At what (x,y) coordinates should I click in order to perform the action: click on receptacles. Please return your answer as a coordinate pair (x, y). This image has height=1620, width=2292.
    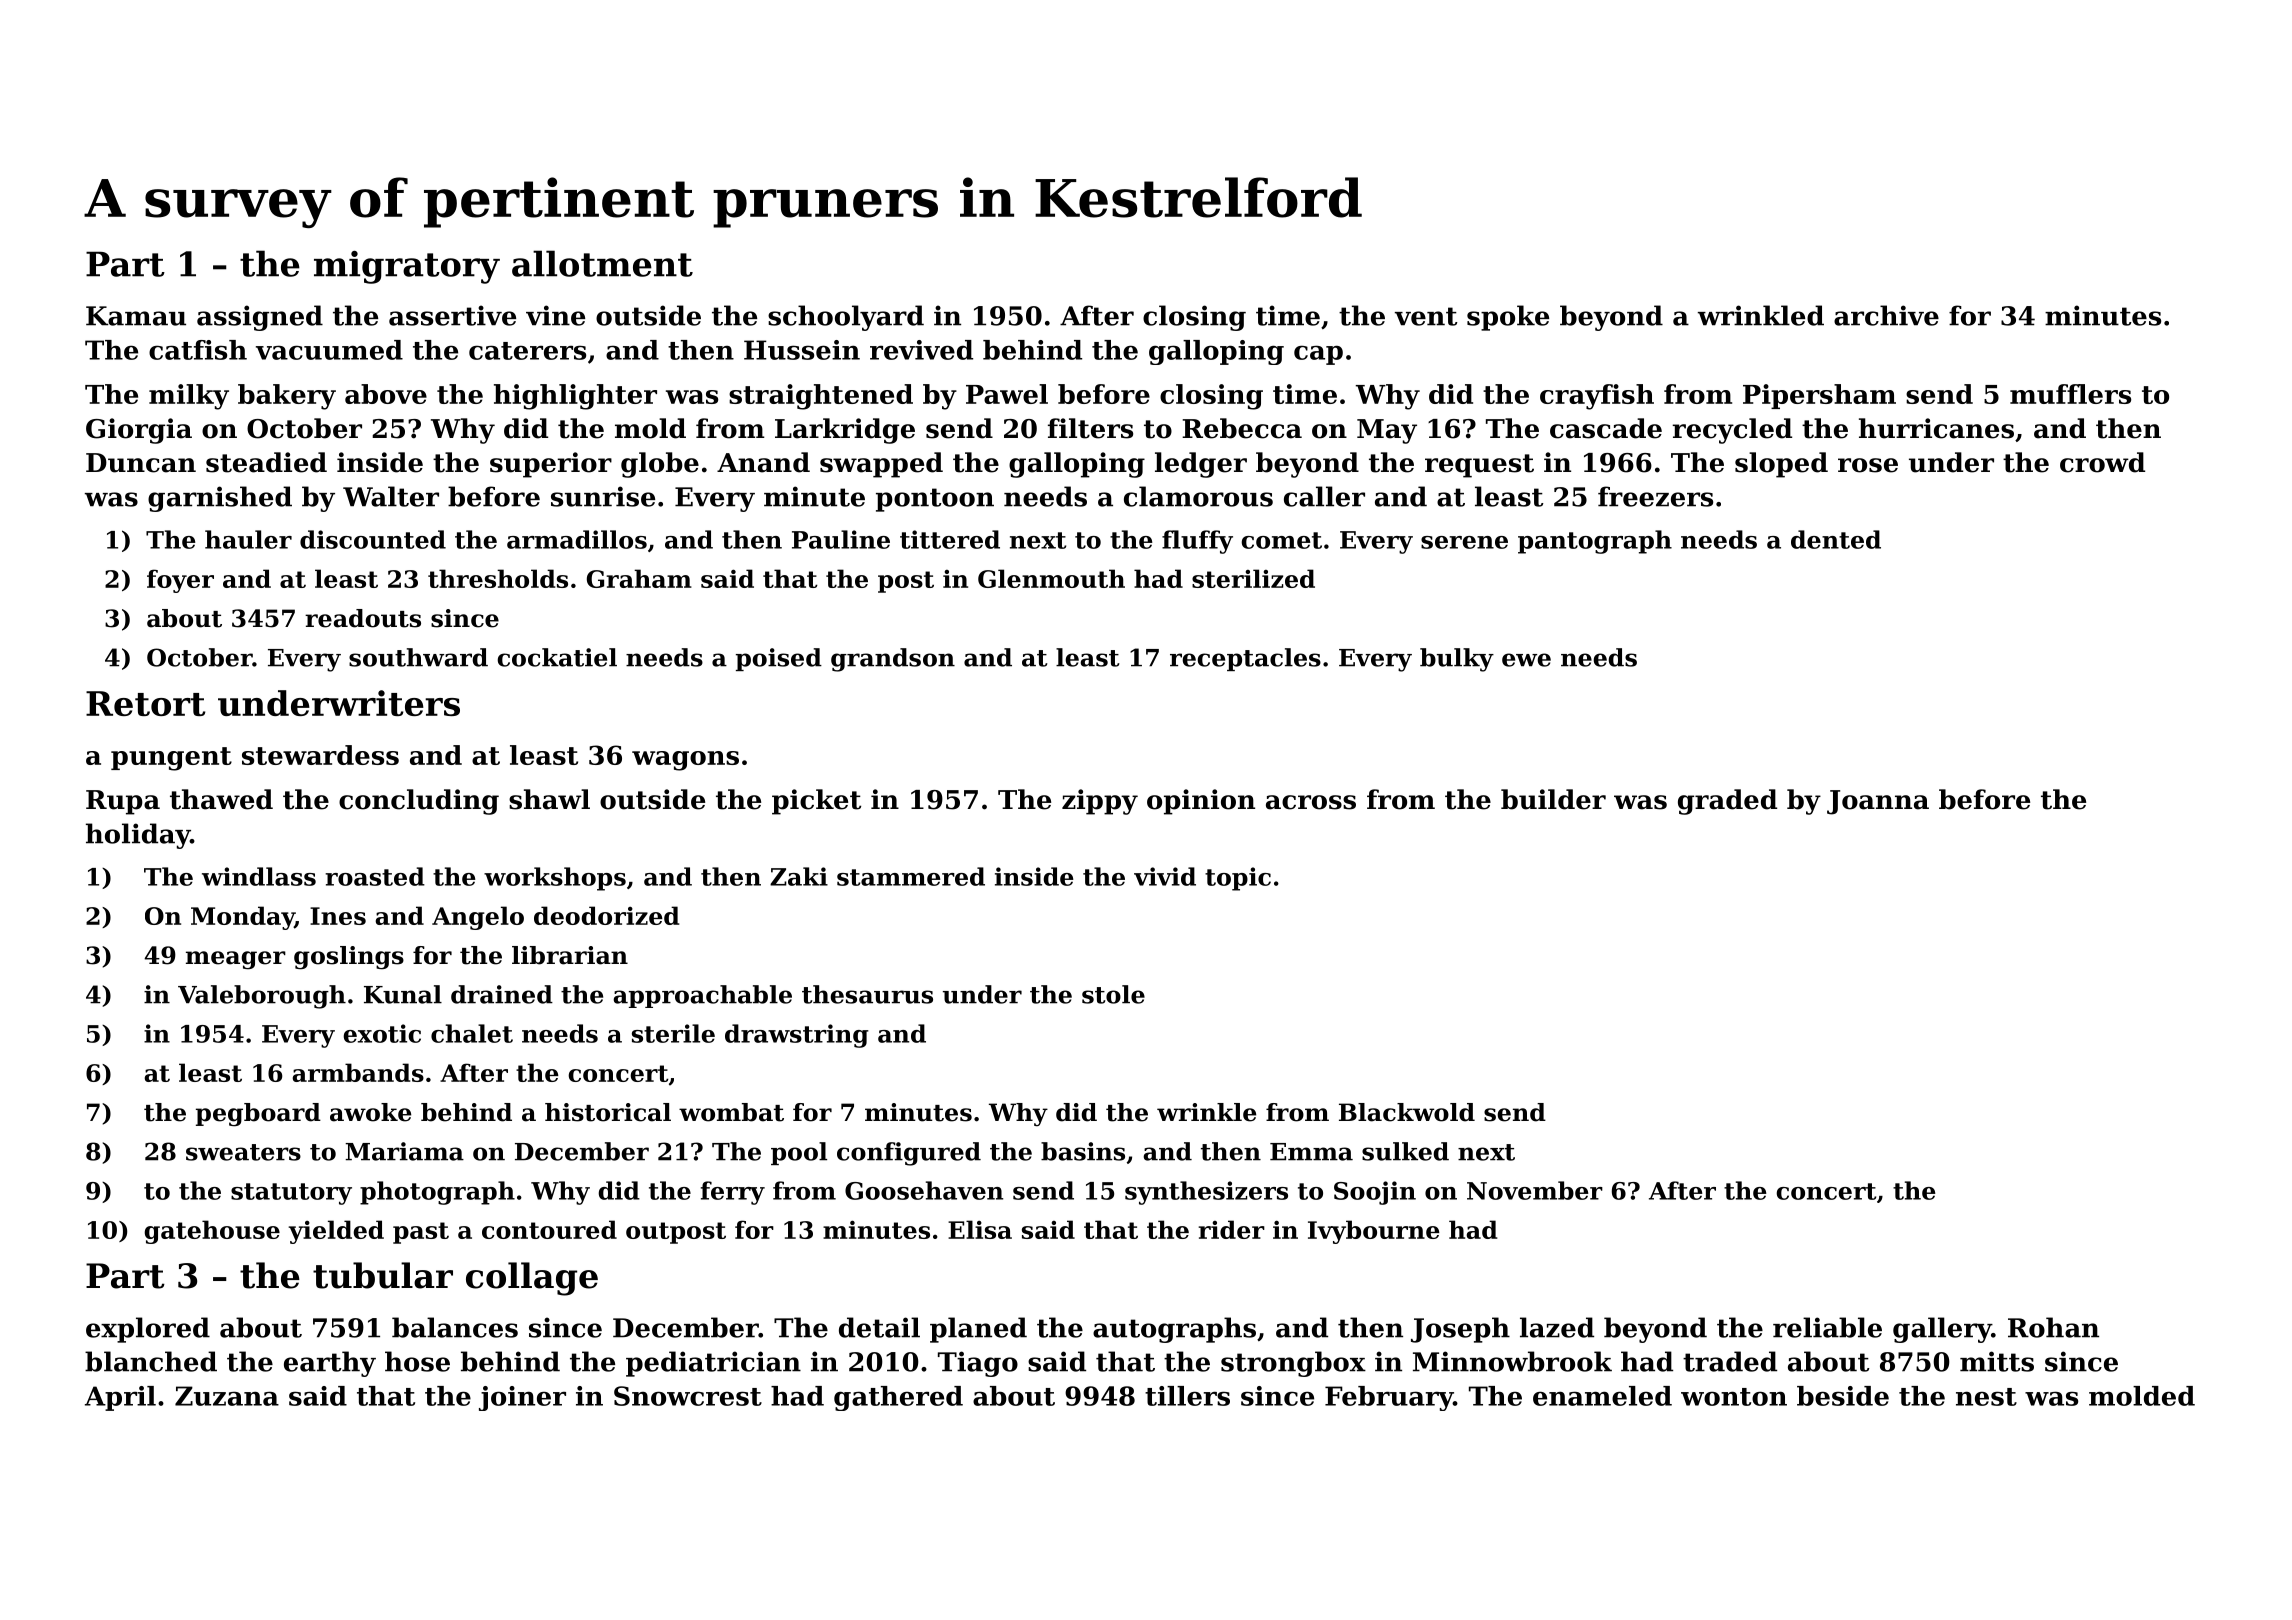
    Looking at the image, I should click on (1245, 659).
